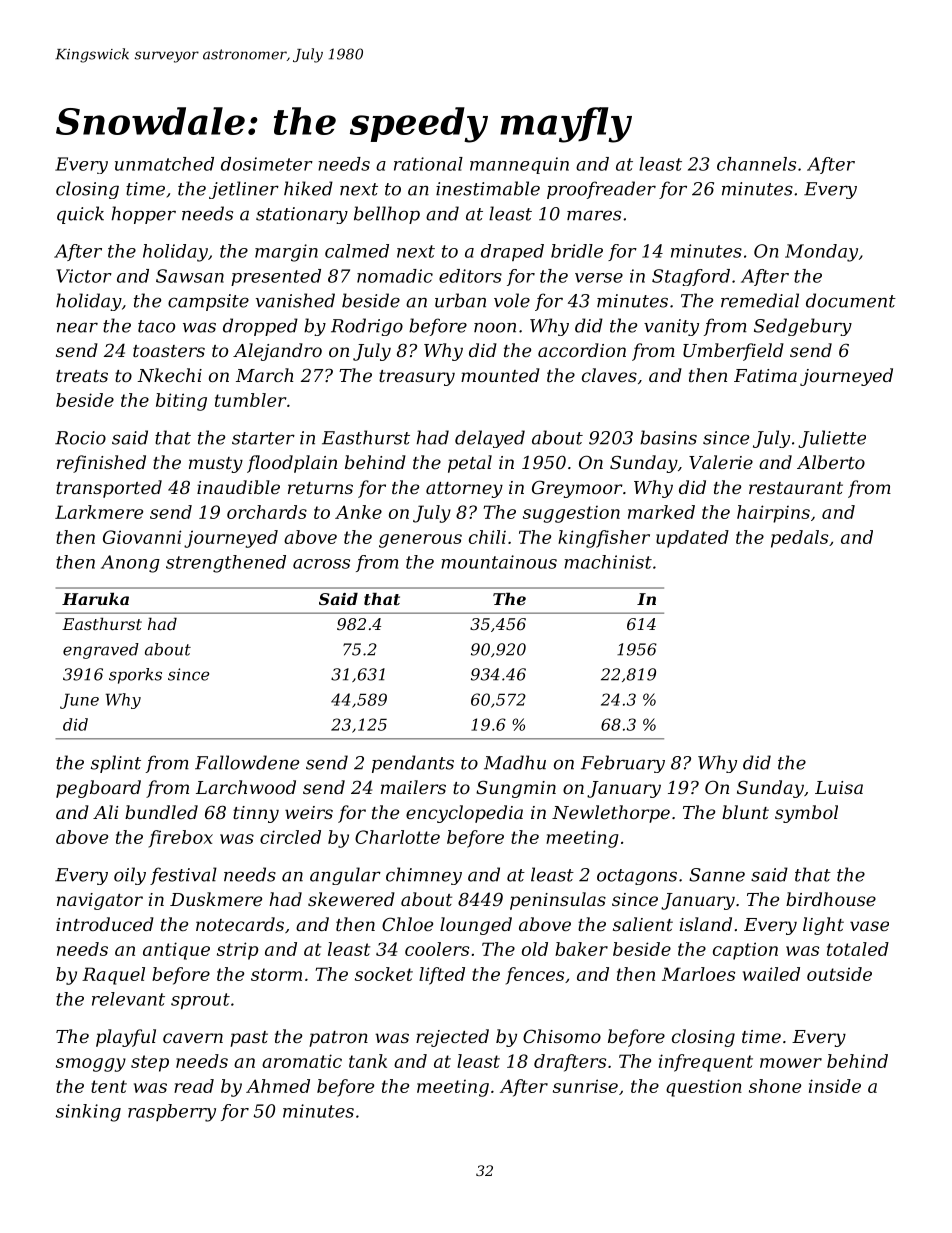  I want to click on playful, so click(126, 1038).
